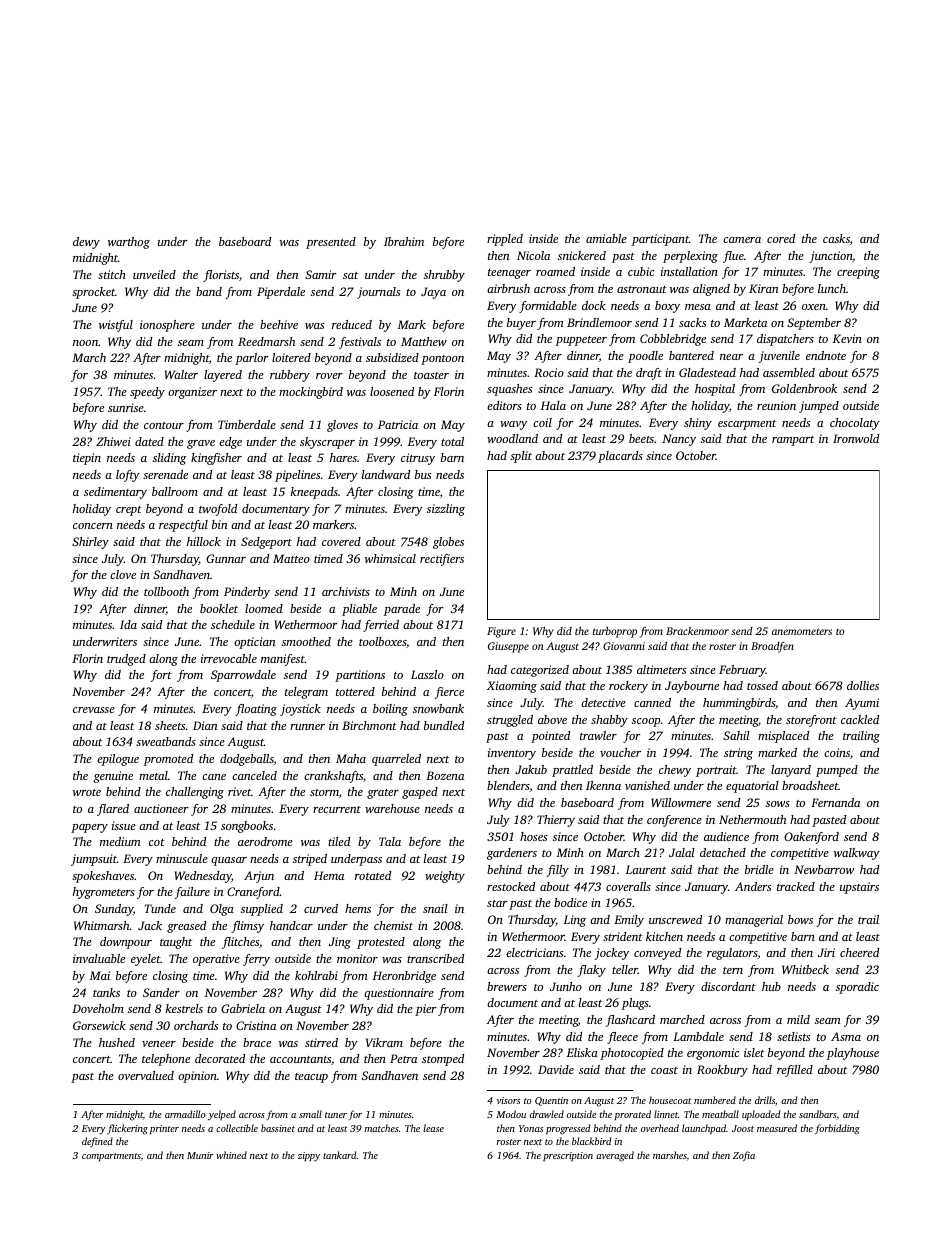 This image has width=952, height=1233. What do you see at coordinates (192, 393) in the image?
I see `organizer` at bounding box center [192, 393].
